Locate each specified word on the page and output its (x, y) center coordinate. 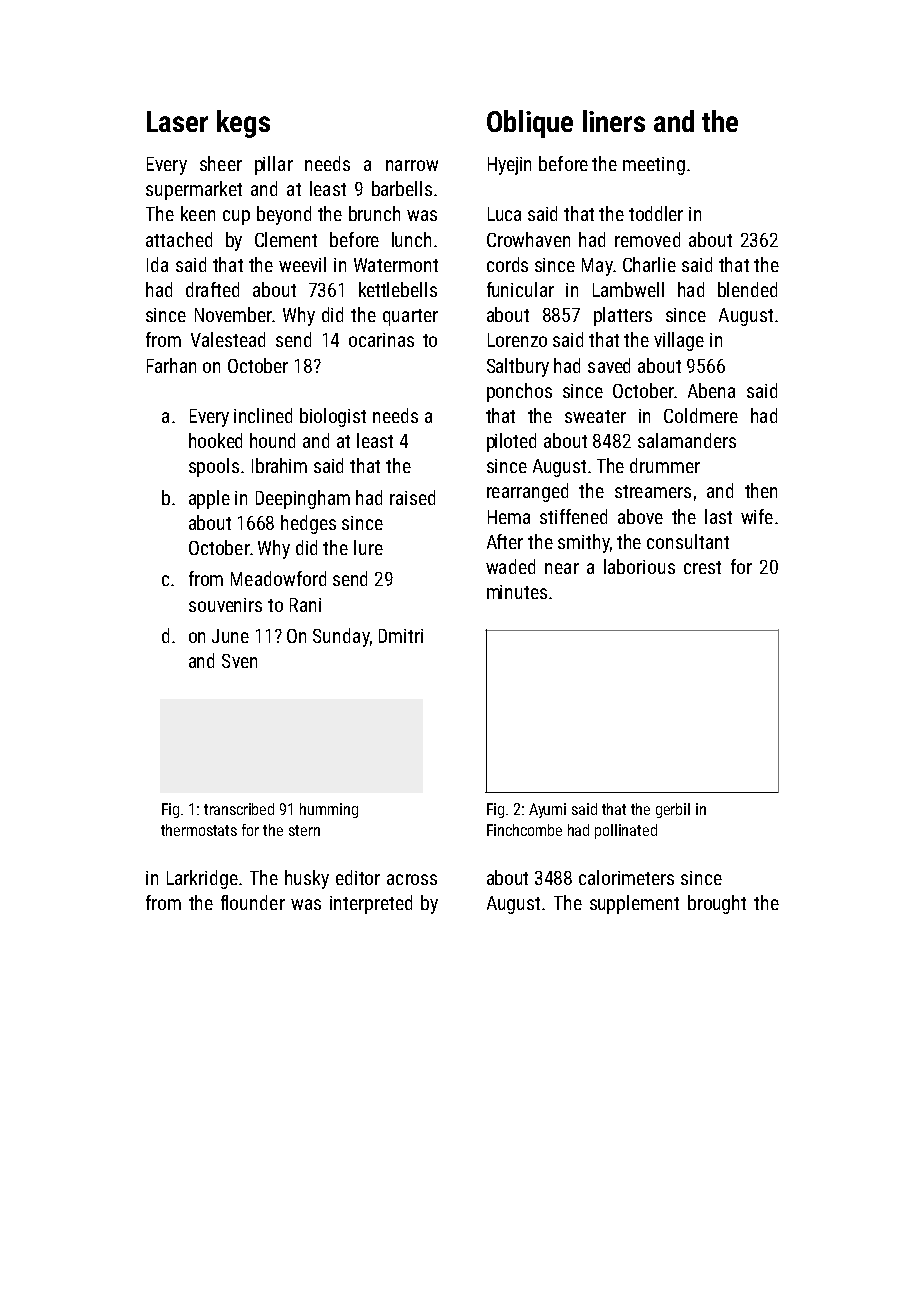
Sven (239, 661)
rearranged (527, 492)
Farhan (171, 365)
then (761, 490)
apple (209, 499)
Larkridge (202, 879)
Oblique (530, 124)
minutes (517, 592)
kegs (243, 124)
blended (747, 289)
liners (614, 121)
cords (507, 264)
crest (702, 567)
